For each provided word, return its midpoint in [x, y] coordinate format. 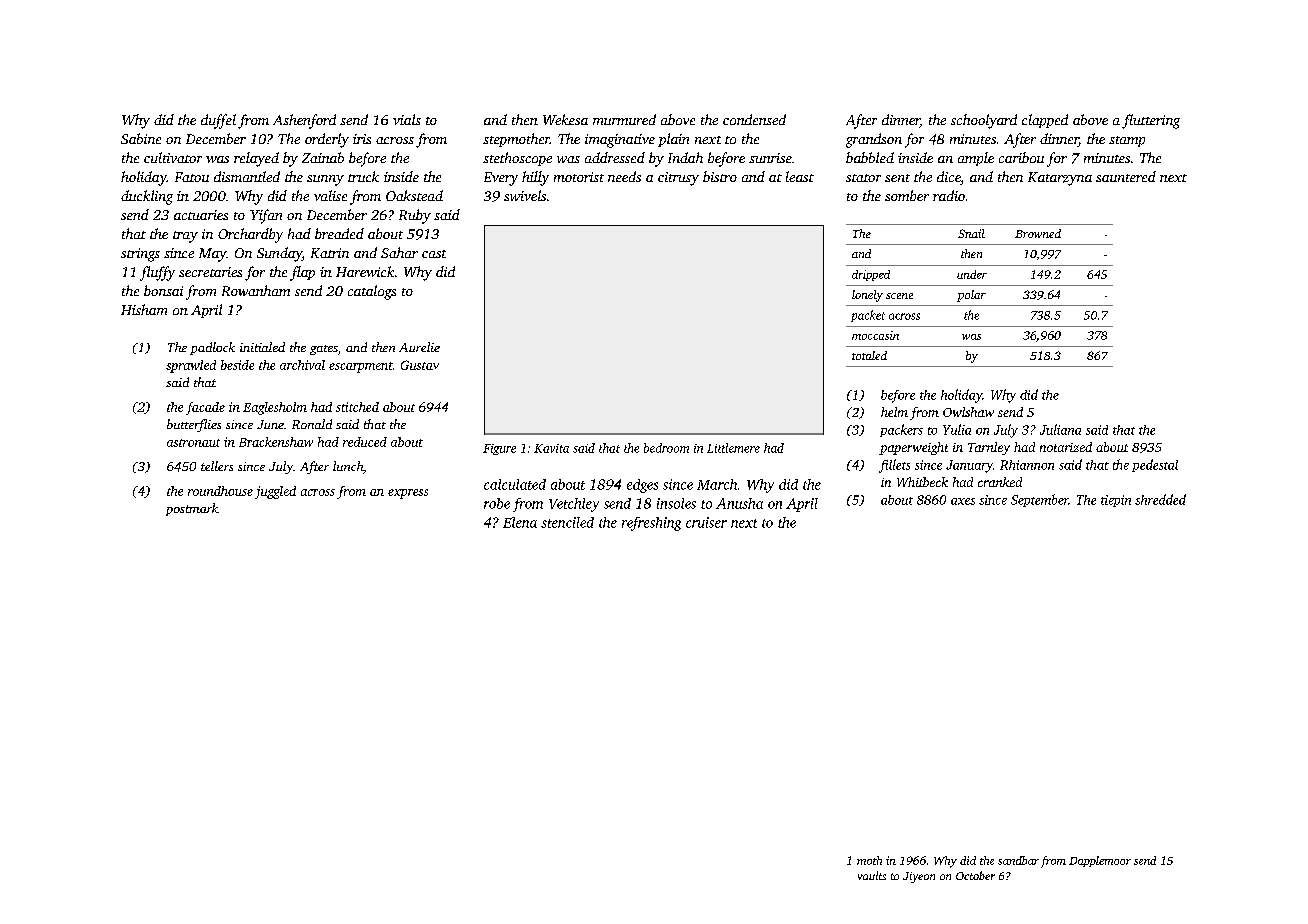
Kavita [551, 448]
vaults [872, 875]
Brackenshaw [276, 442]
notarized [1066, 447]
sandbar [1018, 860]
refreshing [651, 524]
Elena [520, 522]
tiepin [1116, 501]
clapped [1045, 121]
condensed [754, 119]
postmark [192, 509]
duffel [218, 121]
